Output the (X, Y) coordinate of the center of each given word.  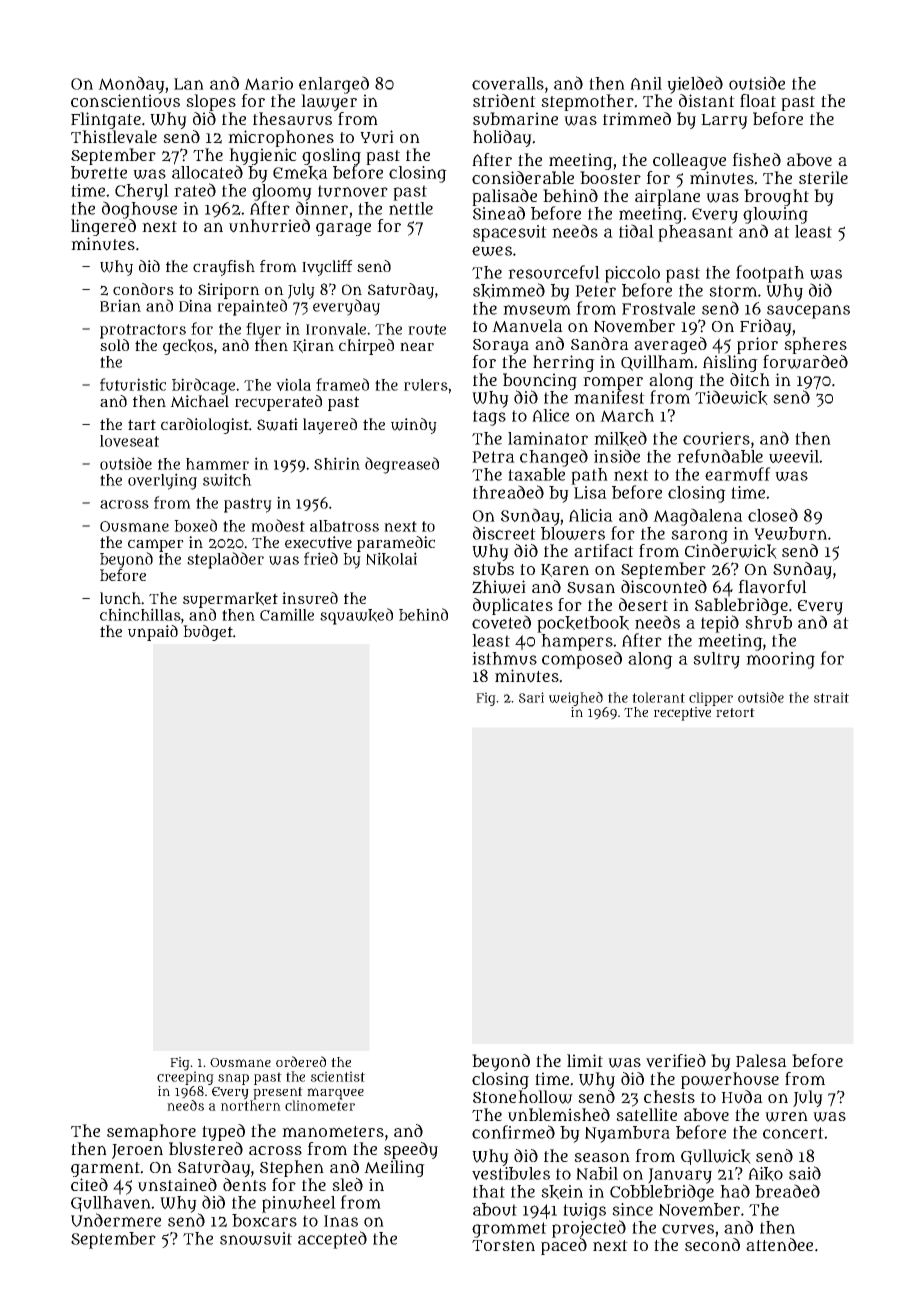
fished (756, 159)
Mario (268, 83)
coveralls (508, 83)
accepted (332, 1240)
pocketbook (583, 624)
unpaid (153, 633)
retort (735, 712)
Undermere (116, 1220)
